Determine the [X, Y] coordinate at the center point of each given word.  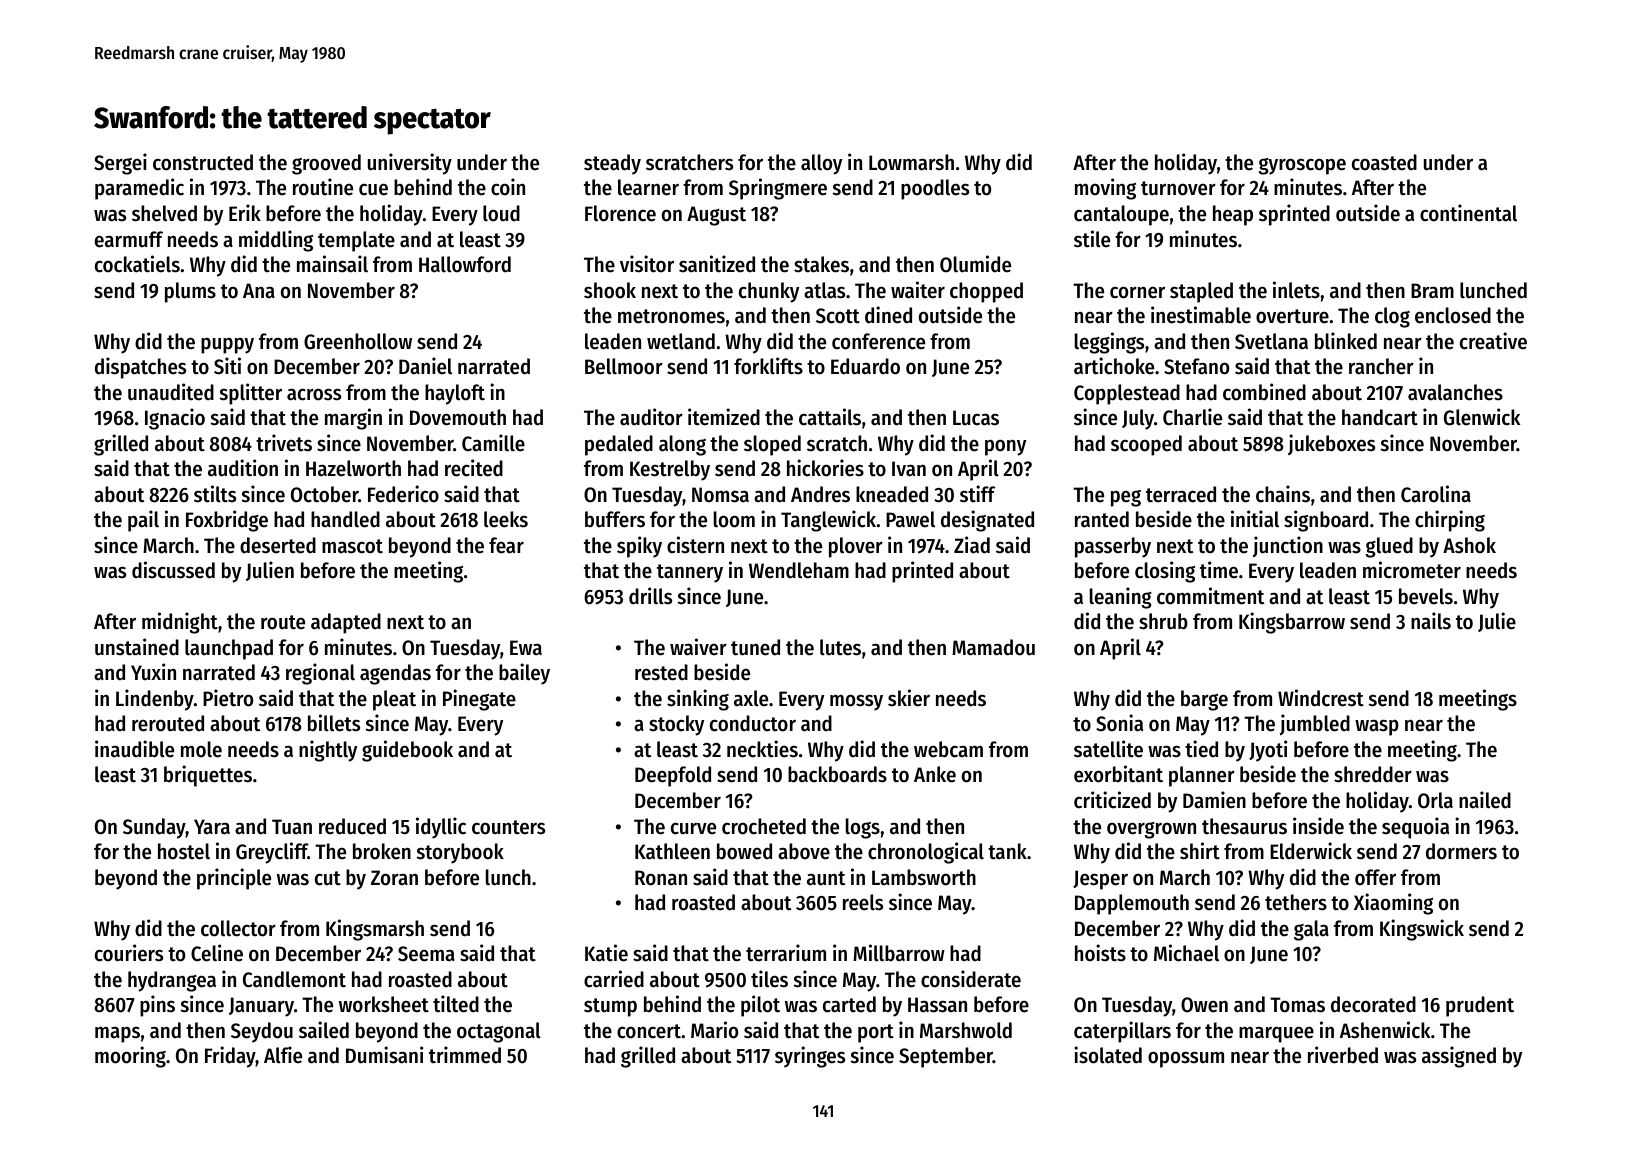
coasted [1384, 162]
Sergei [120, 164]
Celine [217, 953]
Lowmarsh [911, 162]
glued [1389, 547]
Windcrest [1321, 698]
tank [1007, 851]
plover [856, 547]
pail [143, 521]
